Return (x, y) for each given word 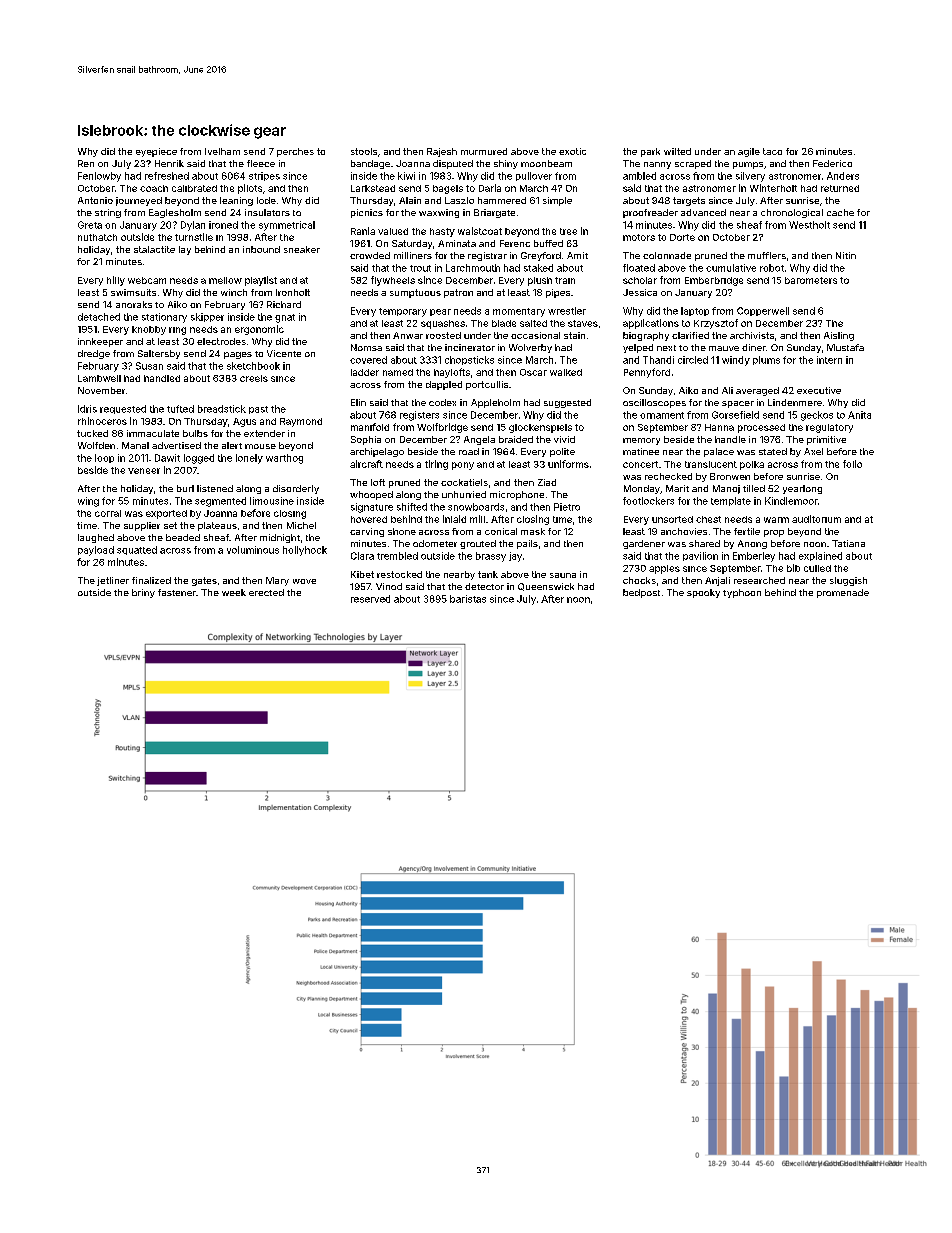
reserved (370, 599)
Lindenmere (795, 402)
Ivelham (222, 151)
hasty (442, 232)
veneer (144, 471)
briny (143, 593)
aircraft (366, 464)
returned (840, 188)
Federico (832, 163)
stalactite (154, 249)
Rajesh (442, 152)
